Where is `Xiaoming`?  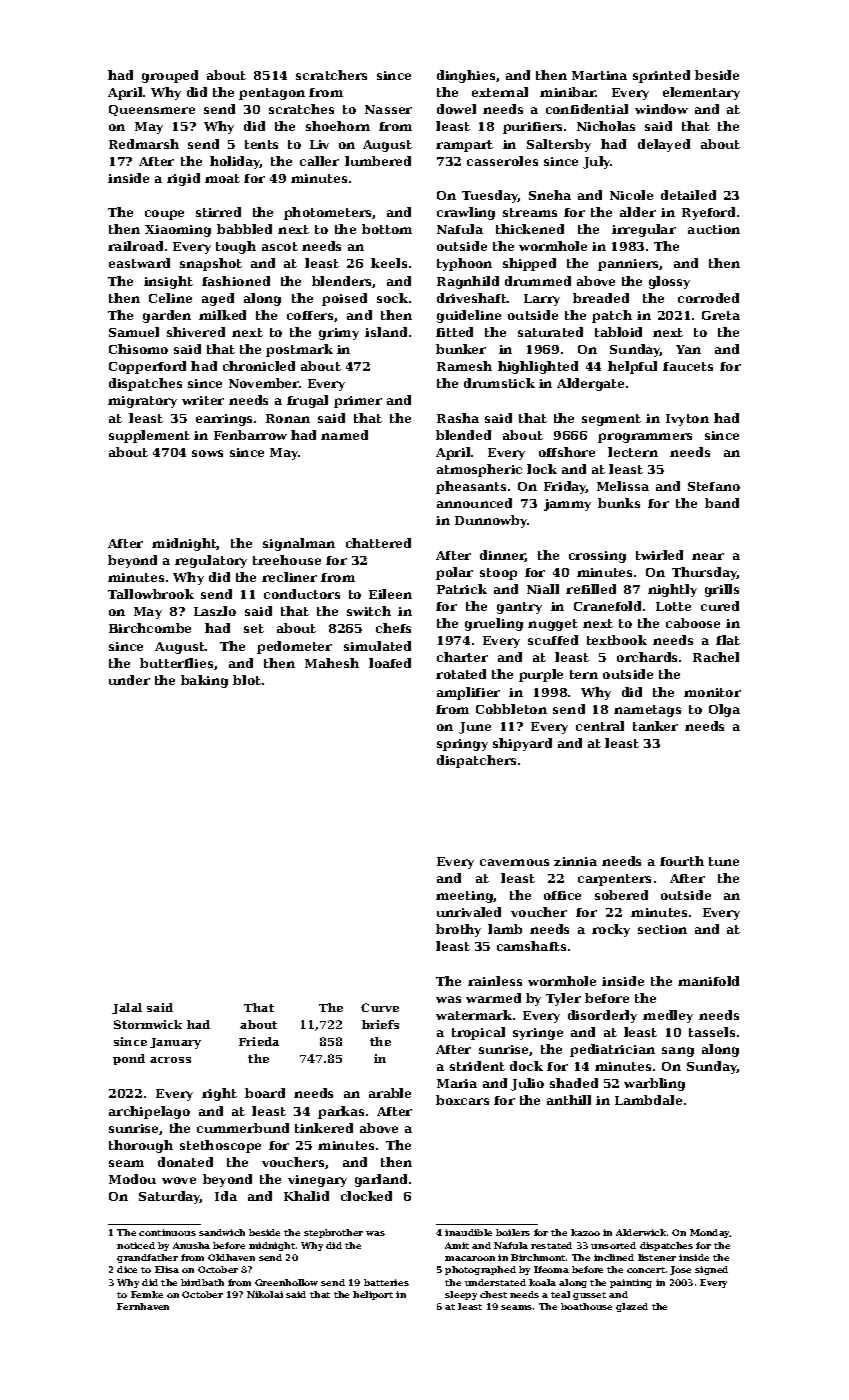
Xiaoming is located at coordinates (178, 231).
